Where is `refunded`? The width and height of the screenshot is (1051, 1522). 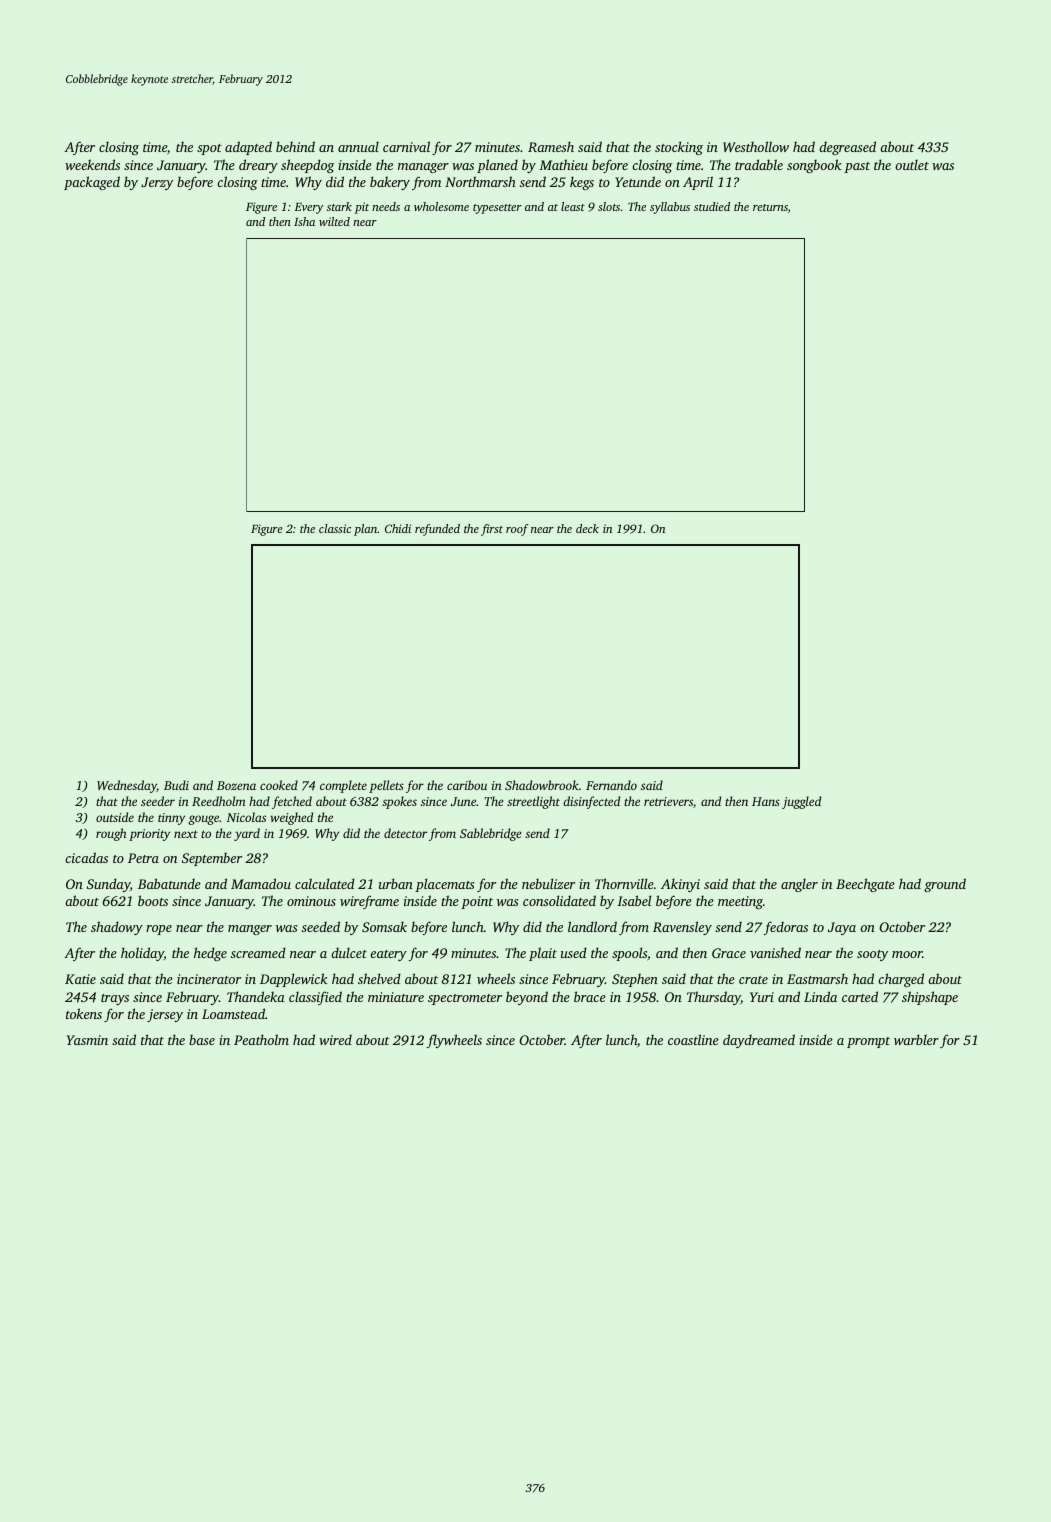 refunded is located at coordinates (437, 530).
